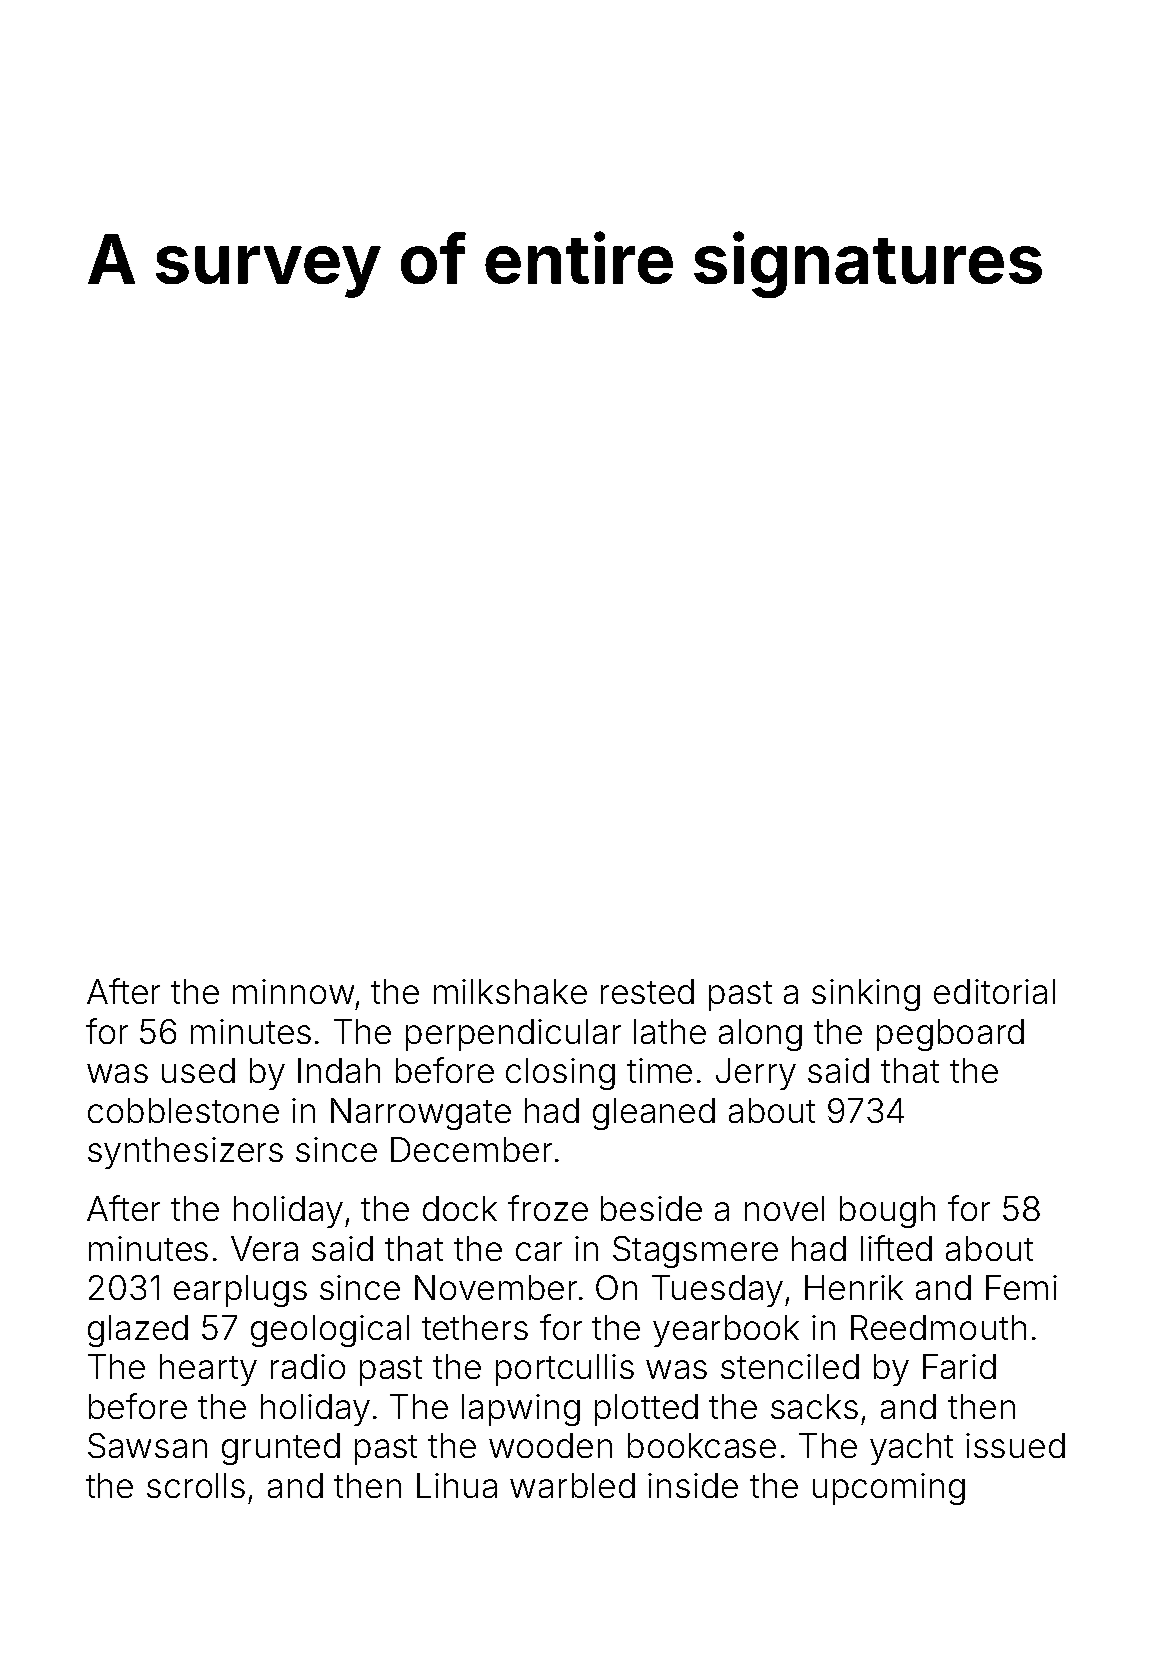 The width and height of the screenshot is (1165, 1654). I want to click on lifted, so click(896, 1248).
